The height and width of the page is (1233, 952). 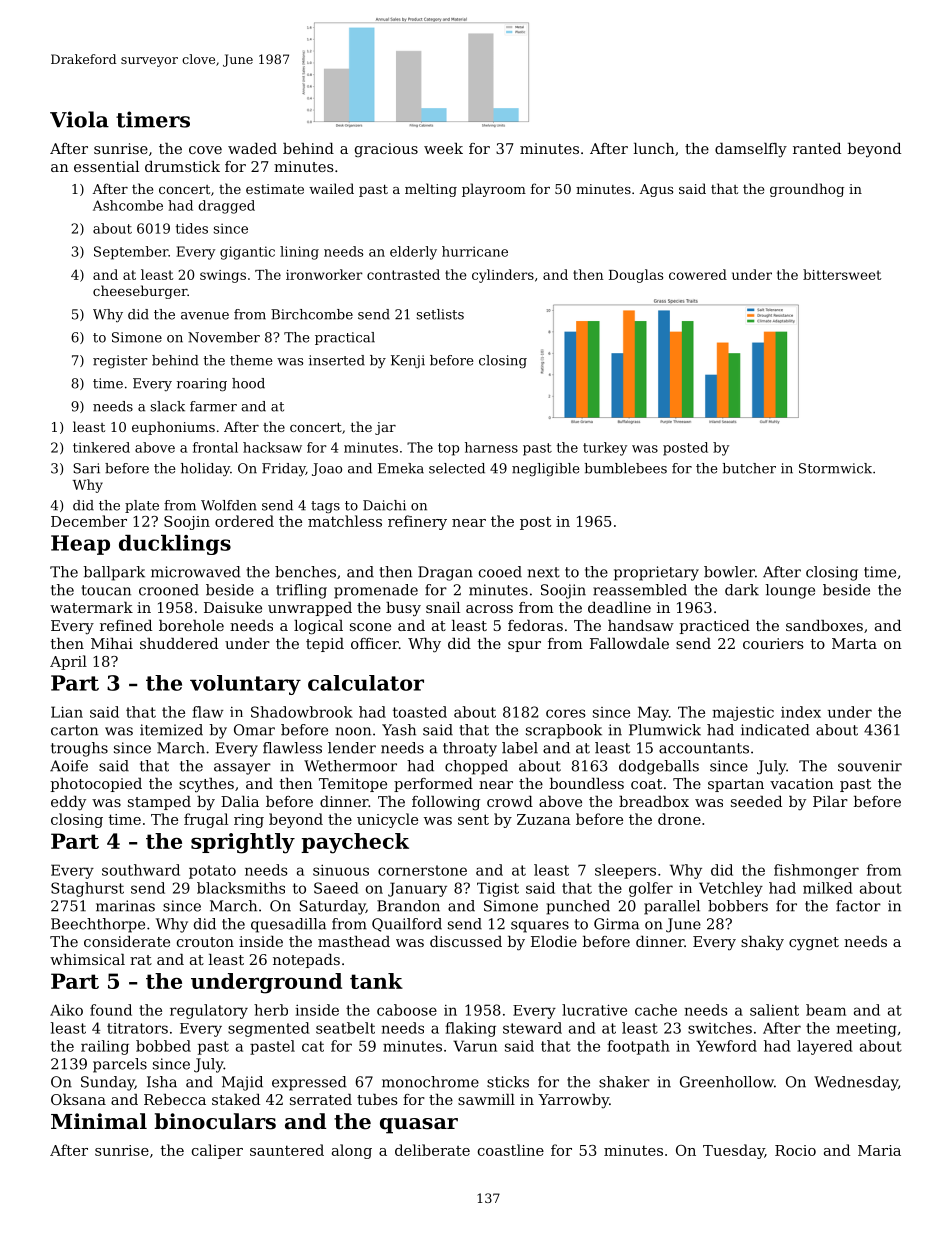 I want to click on deliberate, so click(x=432, y=1150).
